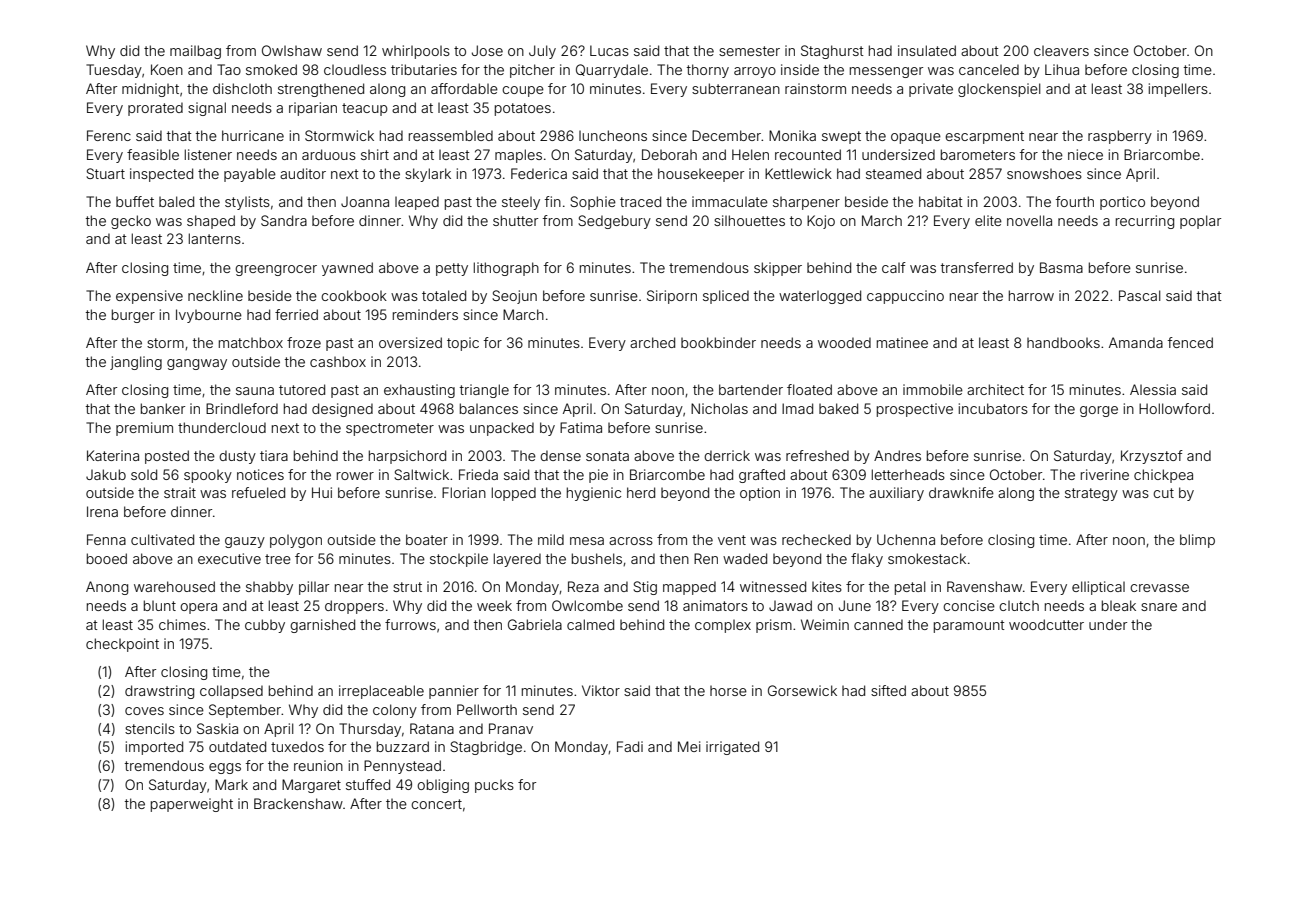 The width and height of the page is (1308, 924). I want to click on July, so click(542, 52).
